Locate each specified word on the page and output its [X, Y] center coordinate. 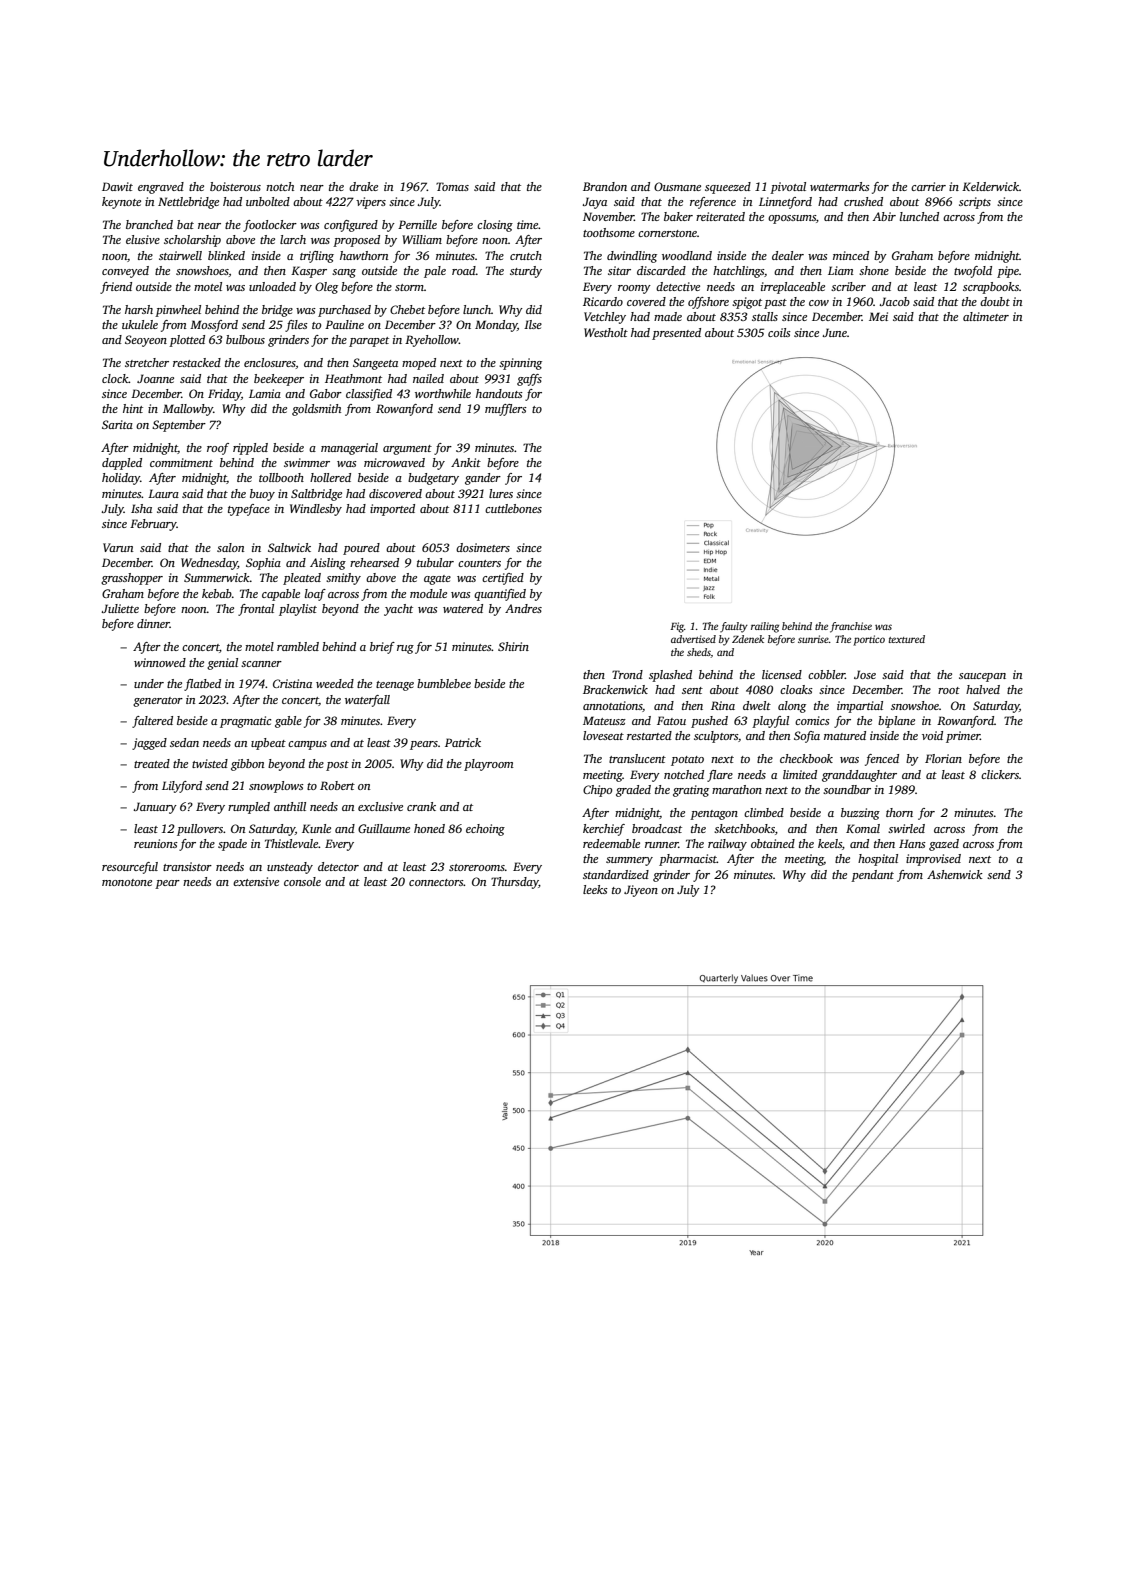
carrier [928, 186]
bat [185, 224]
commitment [181, 462]
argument [407, 450]
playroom [489, 765]
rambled [298, 646]
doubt [995, 301]
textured [907, 639]
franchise [851, 627]
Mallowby [188, 410]
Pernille [417, 224]
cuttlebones [513, 508]
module [428, 593]
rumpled [249, 808]
